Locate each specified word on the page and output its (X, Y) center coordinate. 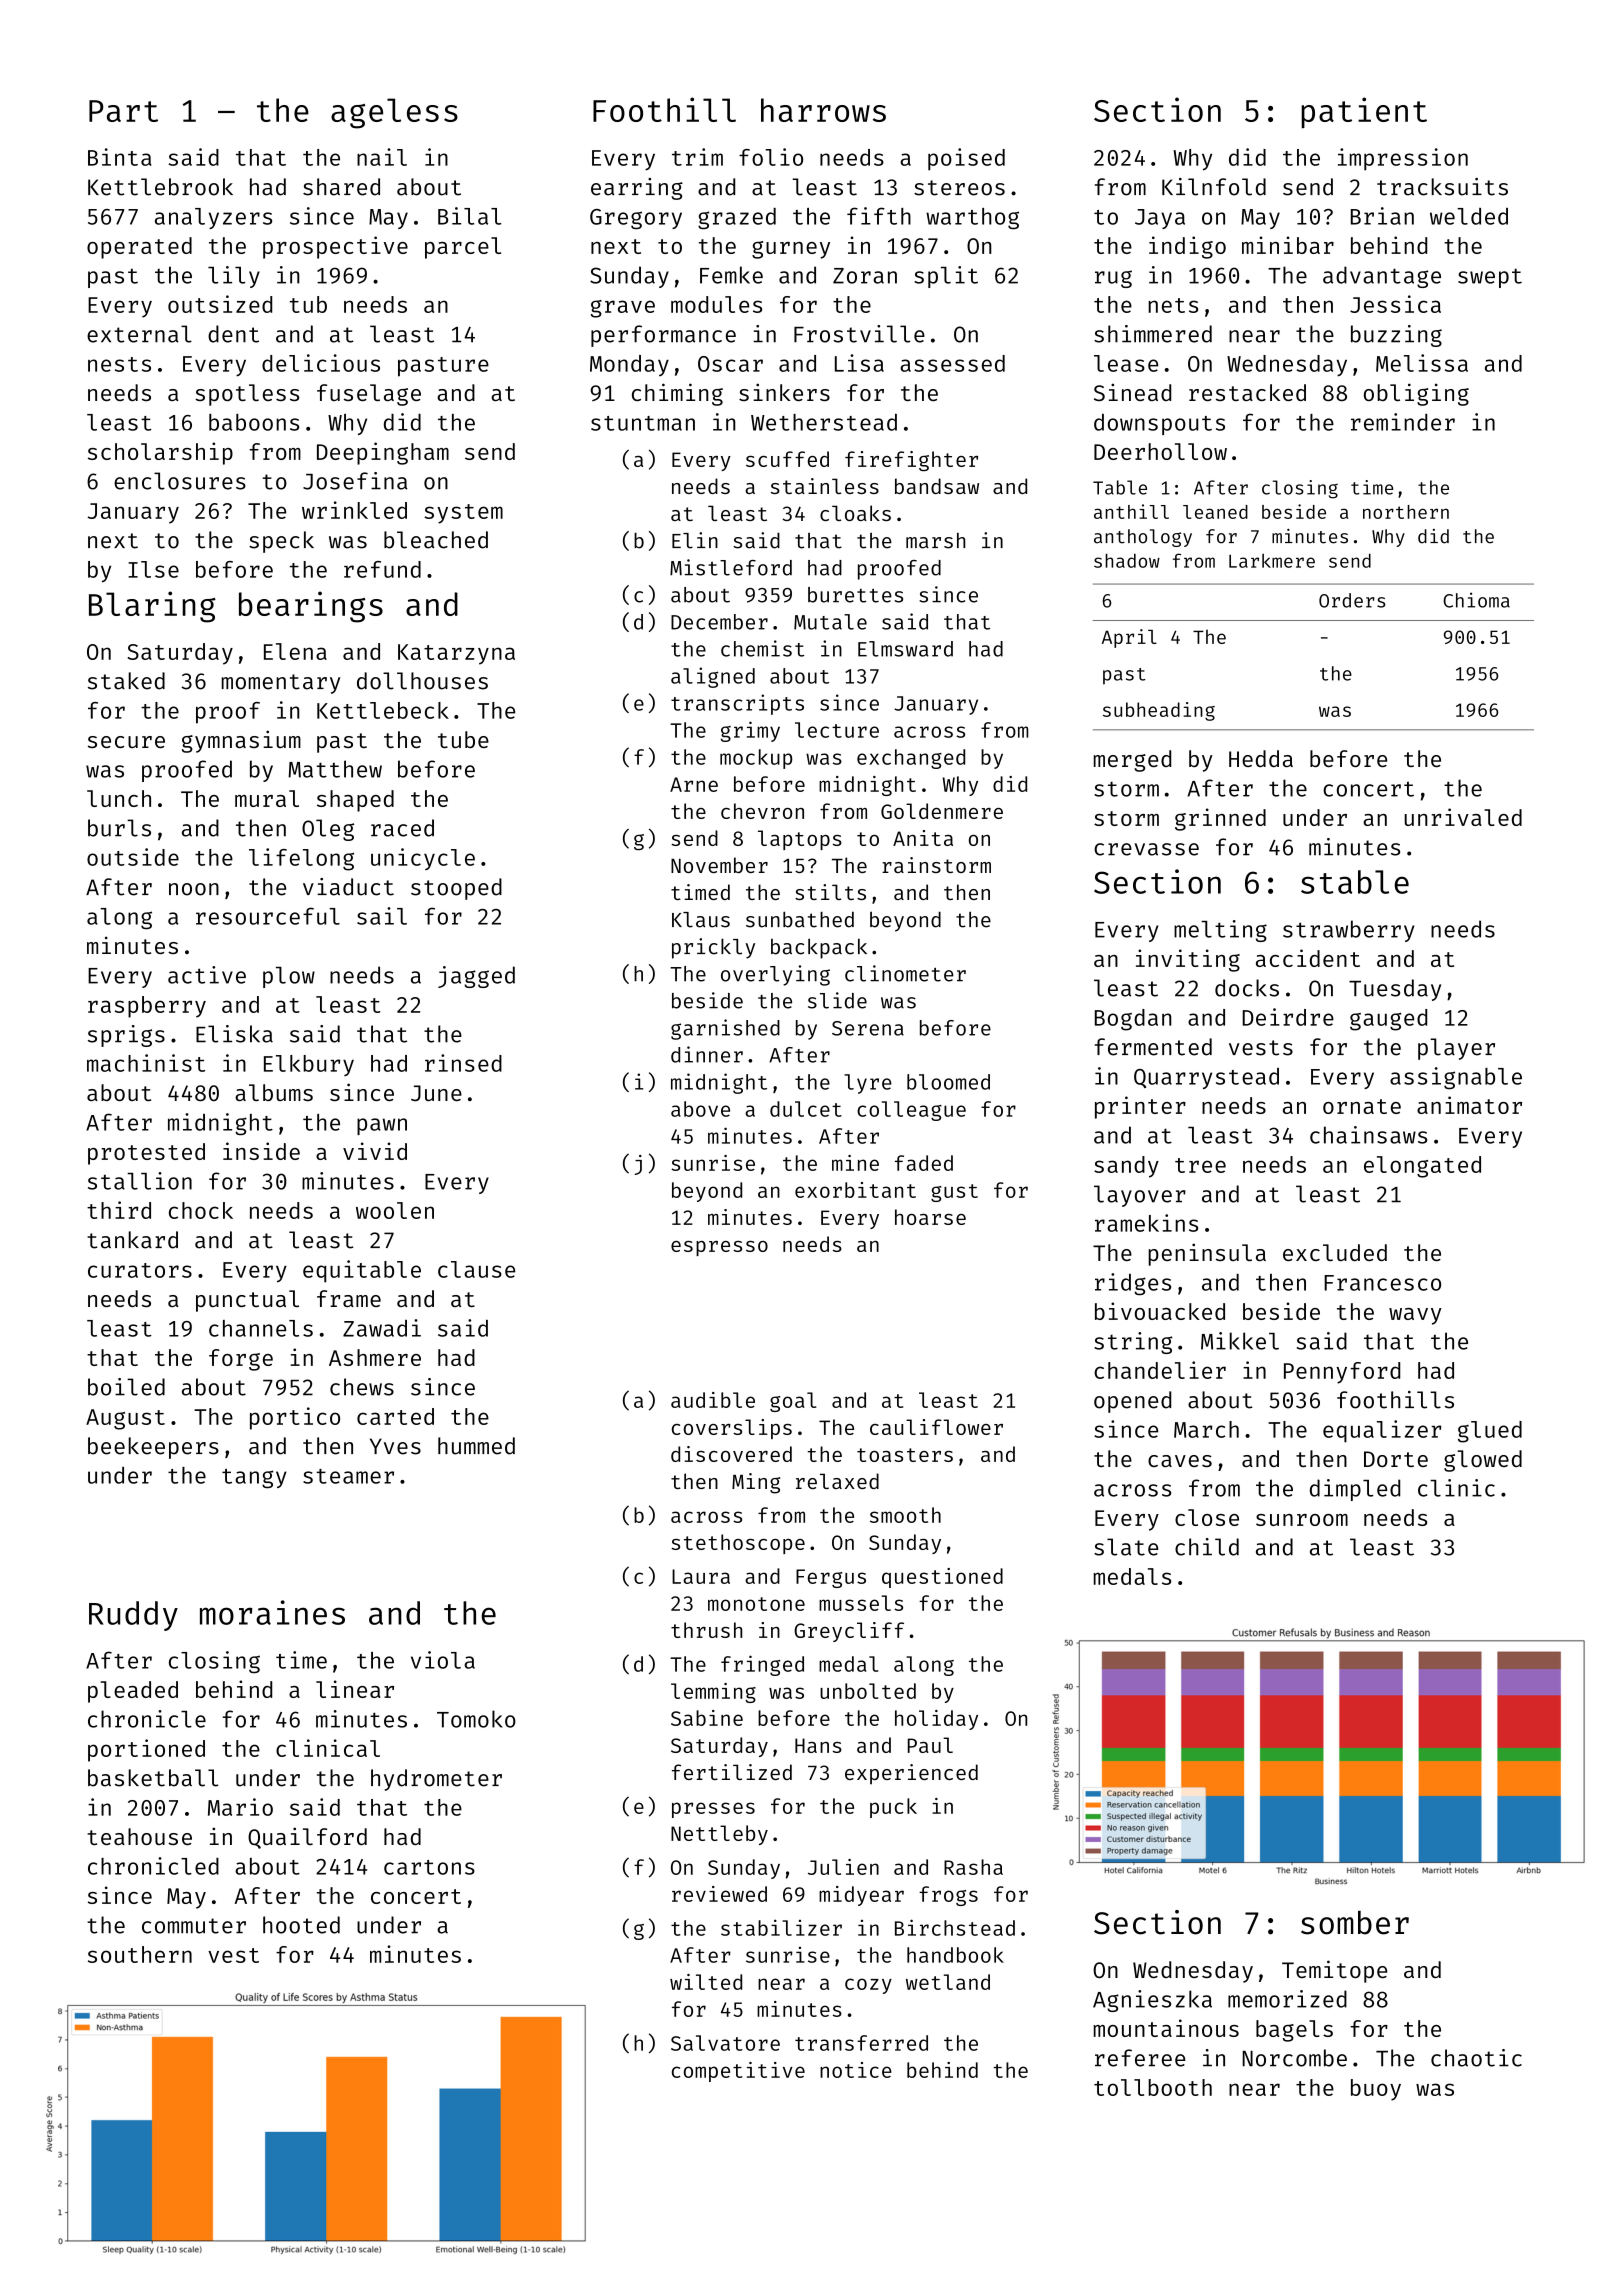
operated (139, 248)
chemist (762, 648)
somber (1355, 1922)
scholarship (160, 453)
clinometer (905, 973)
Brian (1382, 216)
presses (713, 1810)
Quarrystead (1206, 1078)
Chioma (1476, 600)
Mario (240, 1807)
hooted (301, 1925)
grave (623, 309)
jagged (476, 977)
